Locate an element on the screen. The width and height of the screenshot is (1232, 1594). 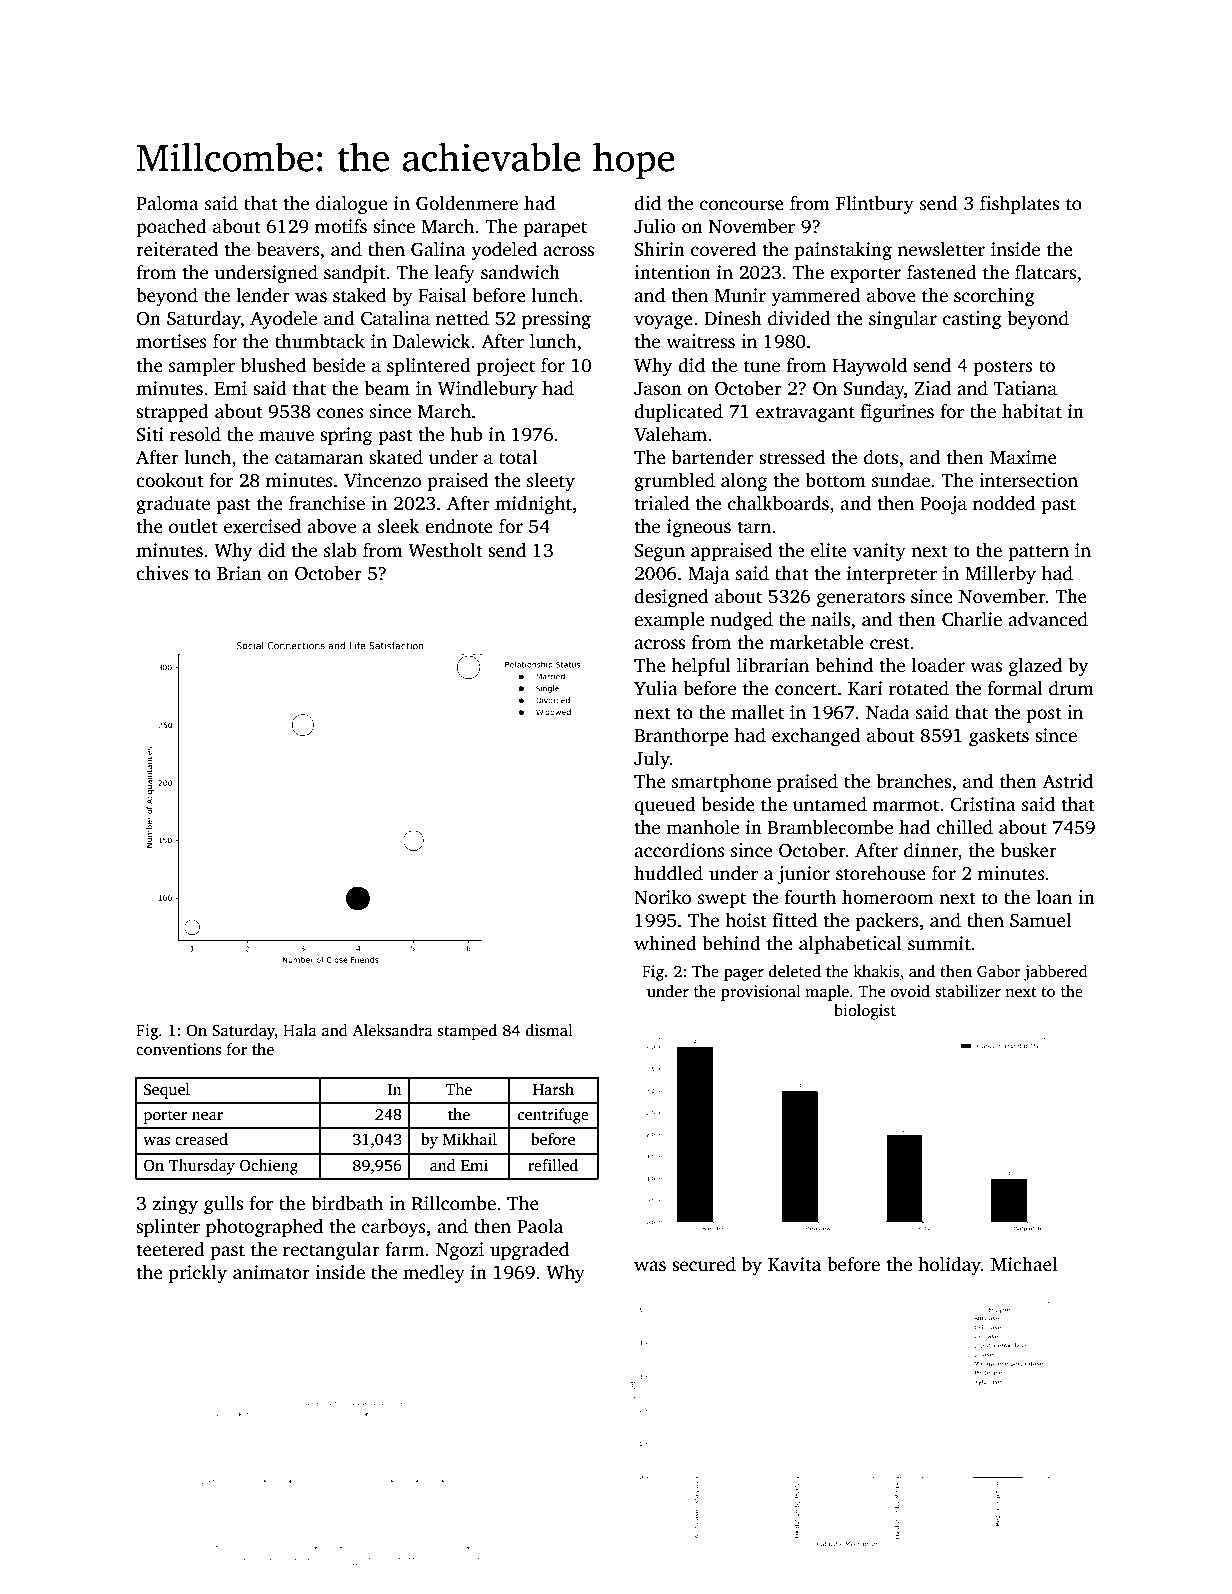
cookout is located at coordinates (170, 480).
